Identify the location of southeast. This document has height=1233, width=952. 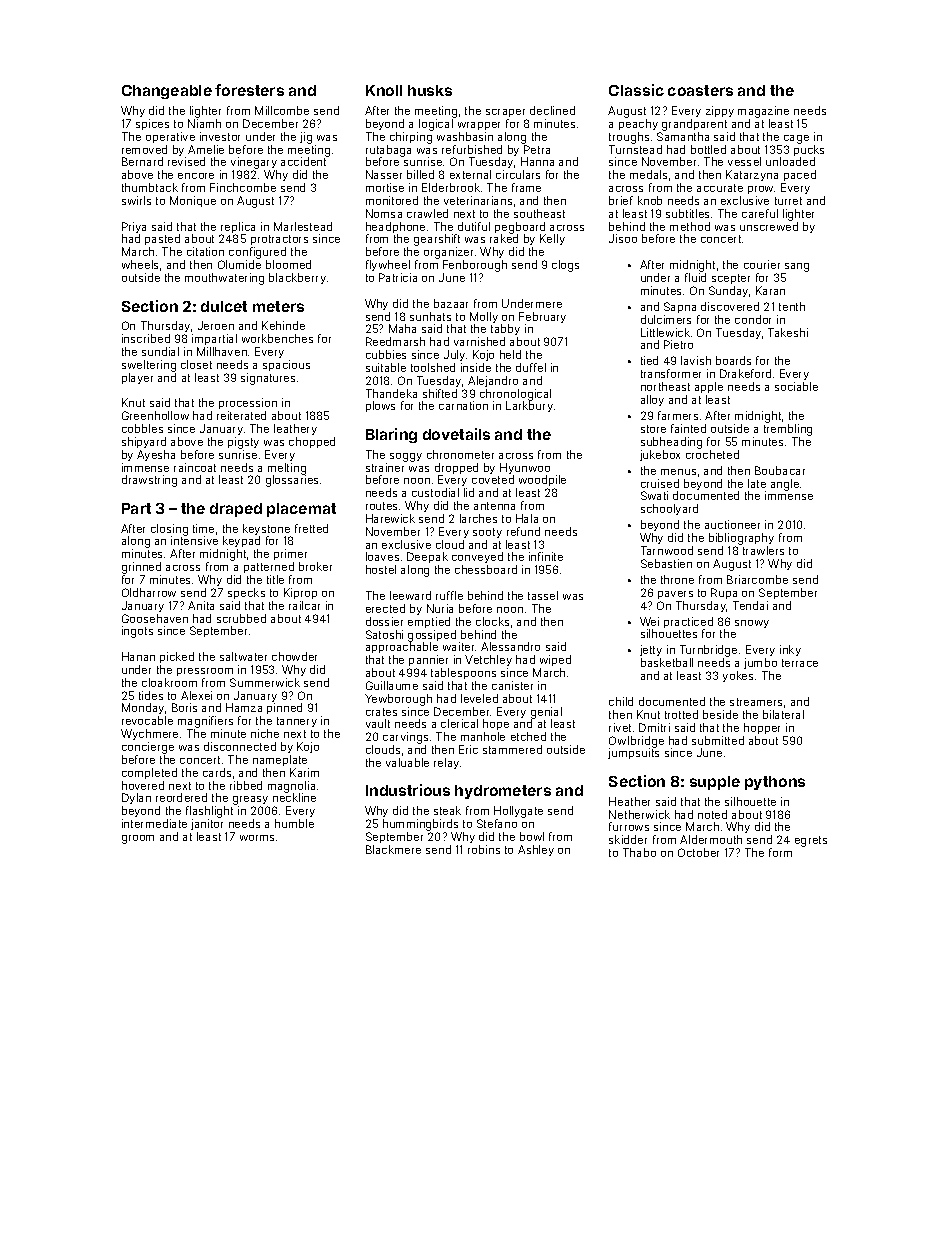
(539, 213).
